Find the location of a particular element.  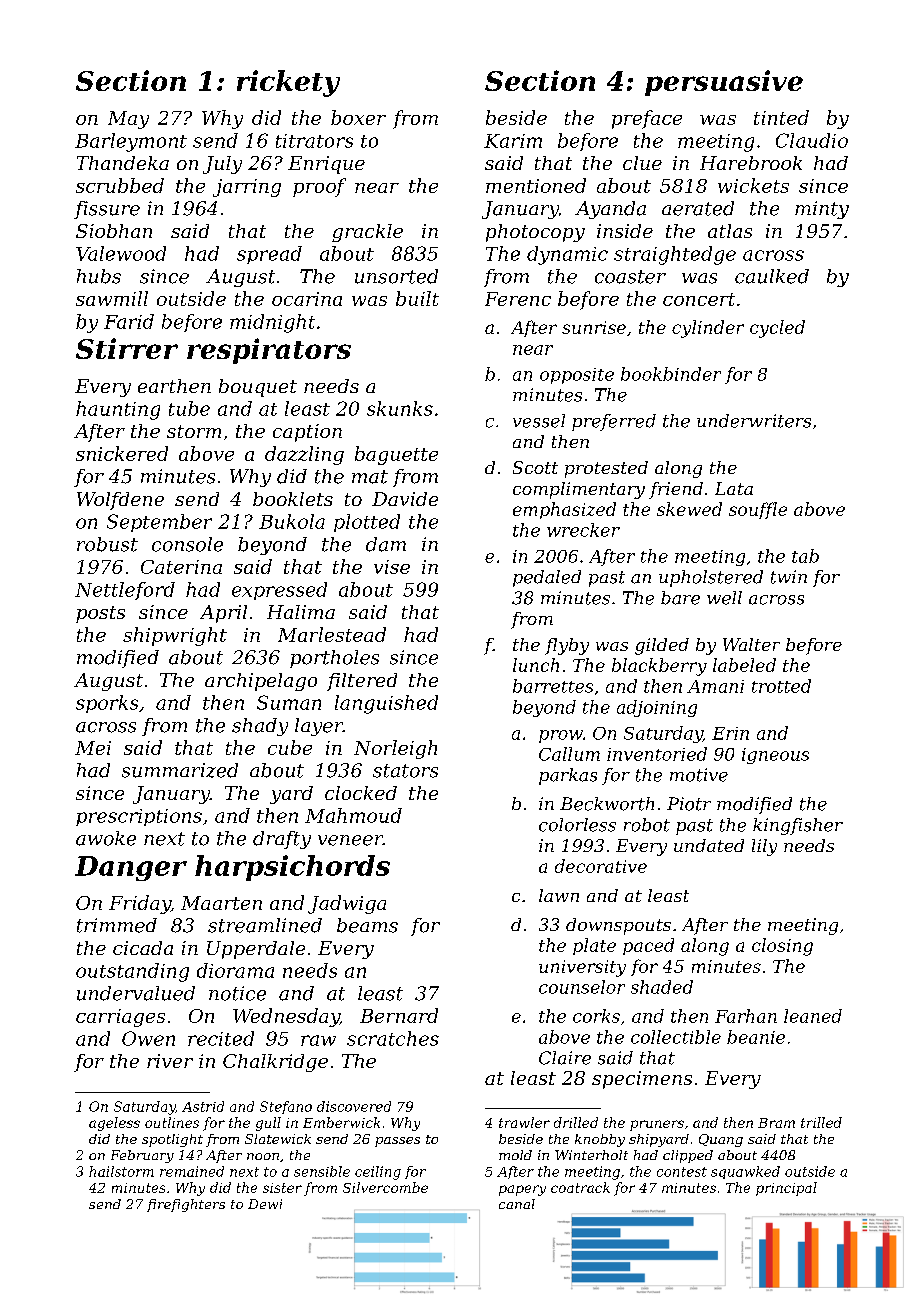

Enrique is located at coordinates (326, 165).
